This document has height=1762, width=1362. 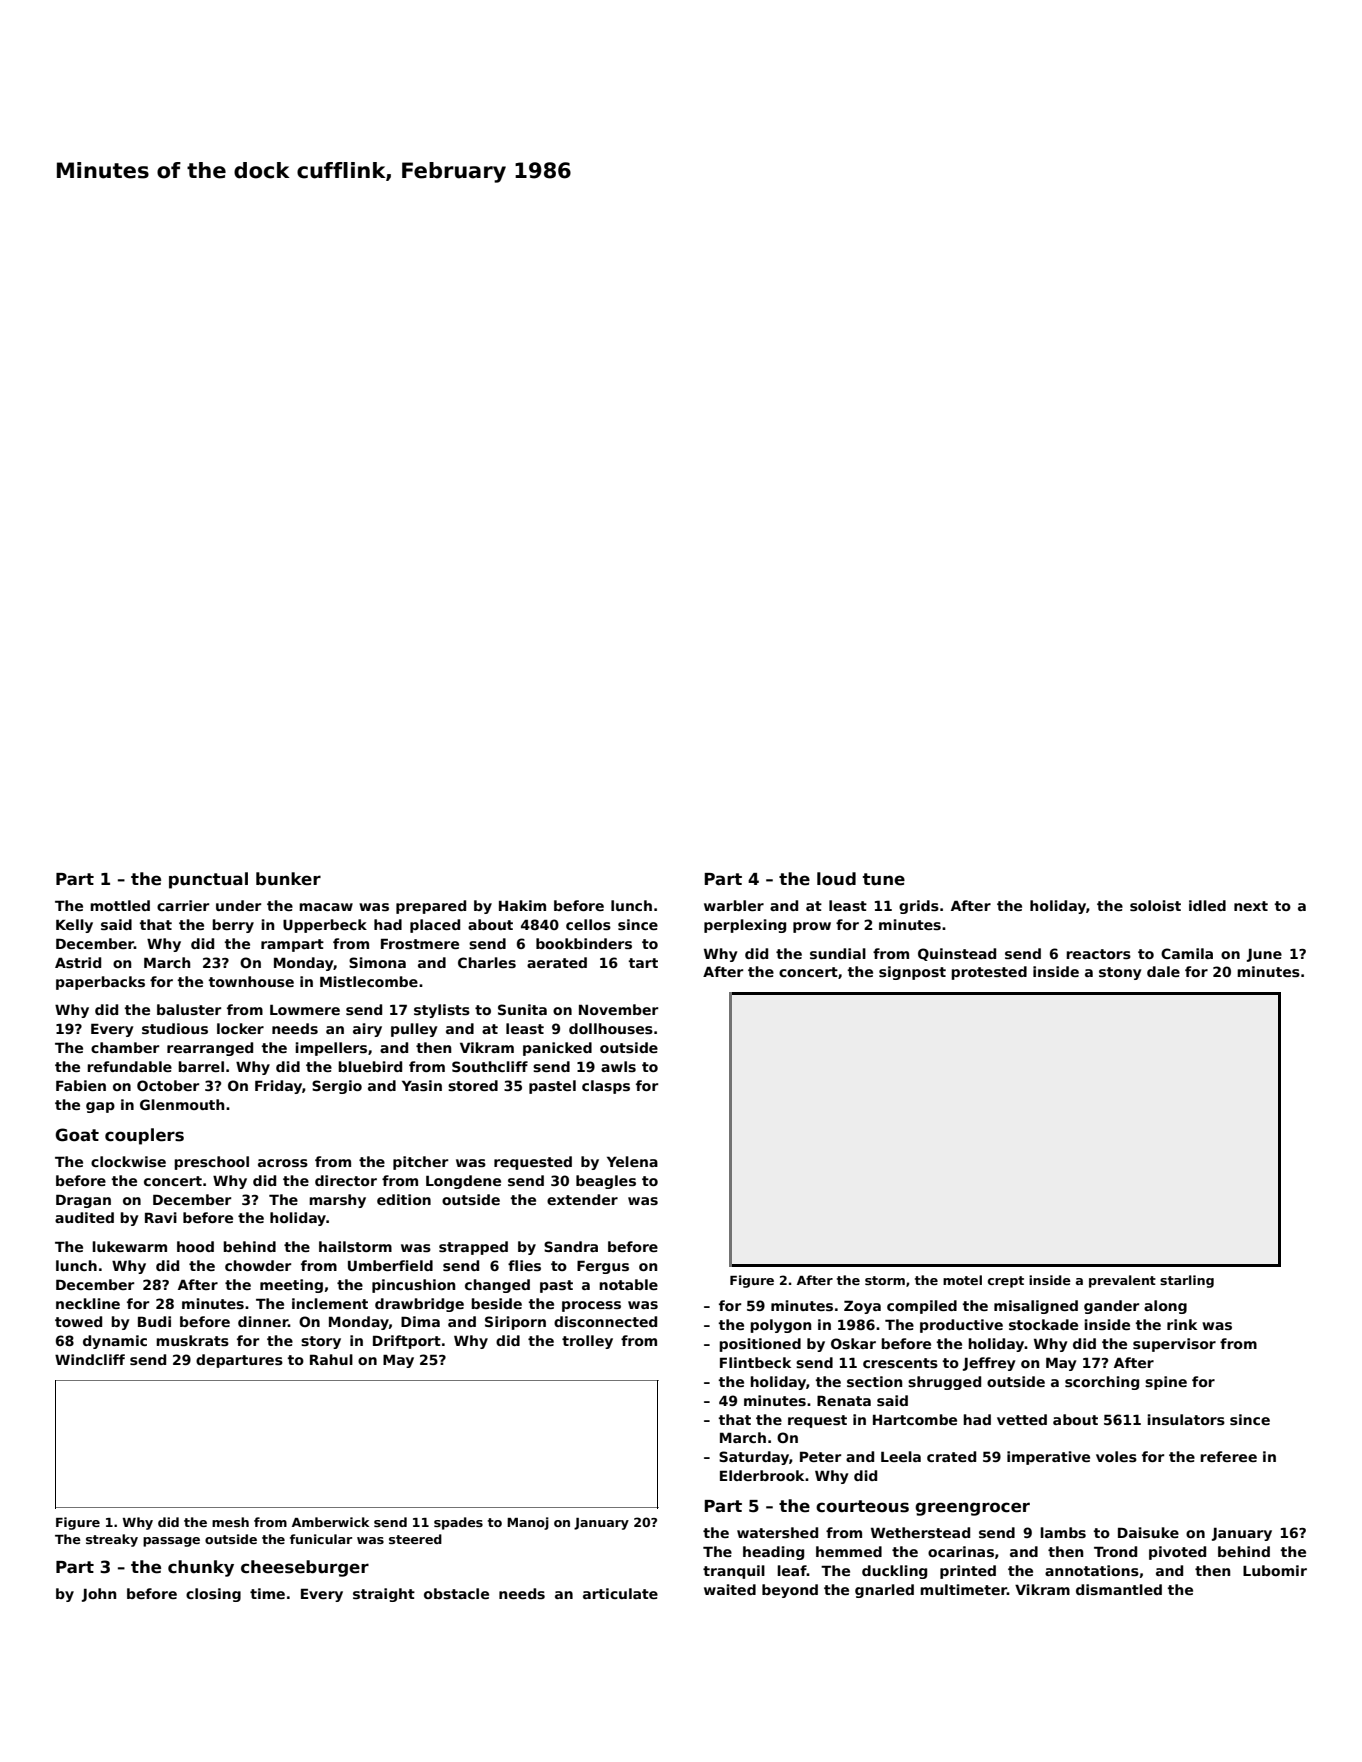 What do you see at coordinates (754, 1458) in the document?
I see `Saturday` at bounding box center [754, 1458].
